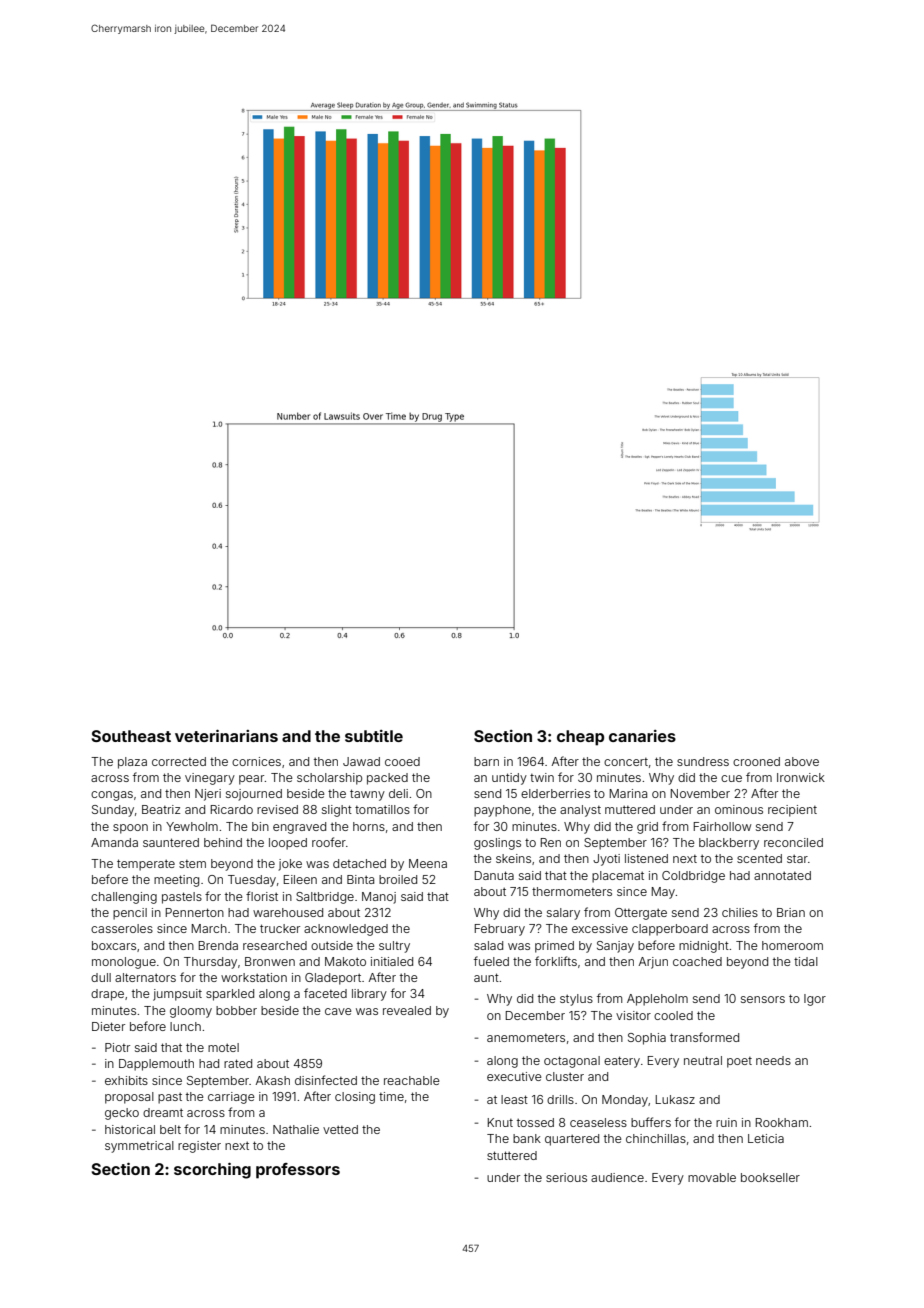 The height and width of the page is (1308, 924). Describe the element at coordinates (126, 1080) in the page. I see `exhibits` at that location.
